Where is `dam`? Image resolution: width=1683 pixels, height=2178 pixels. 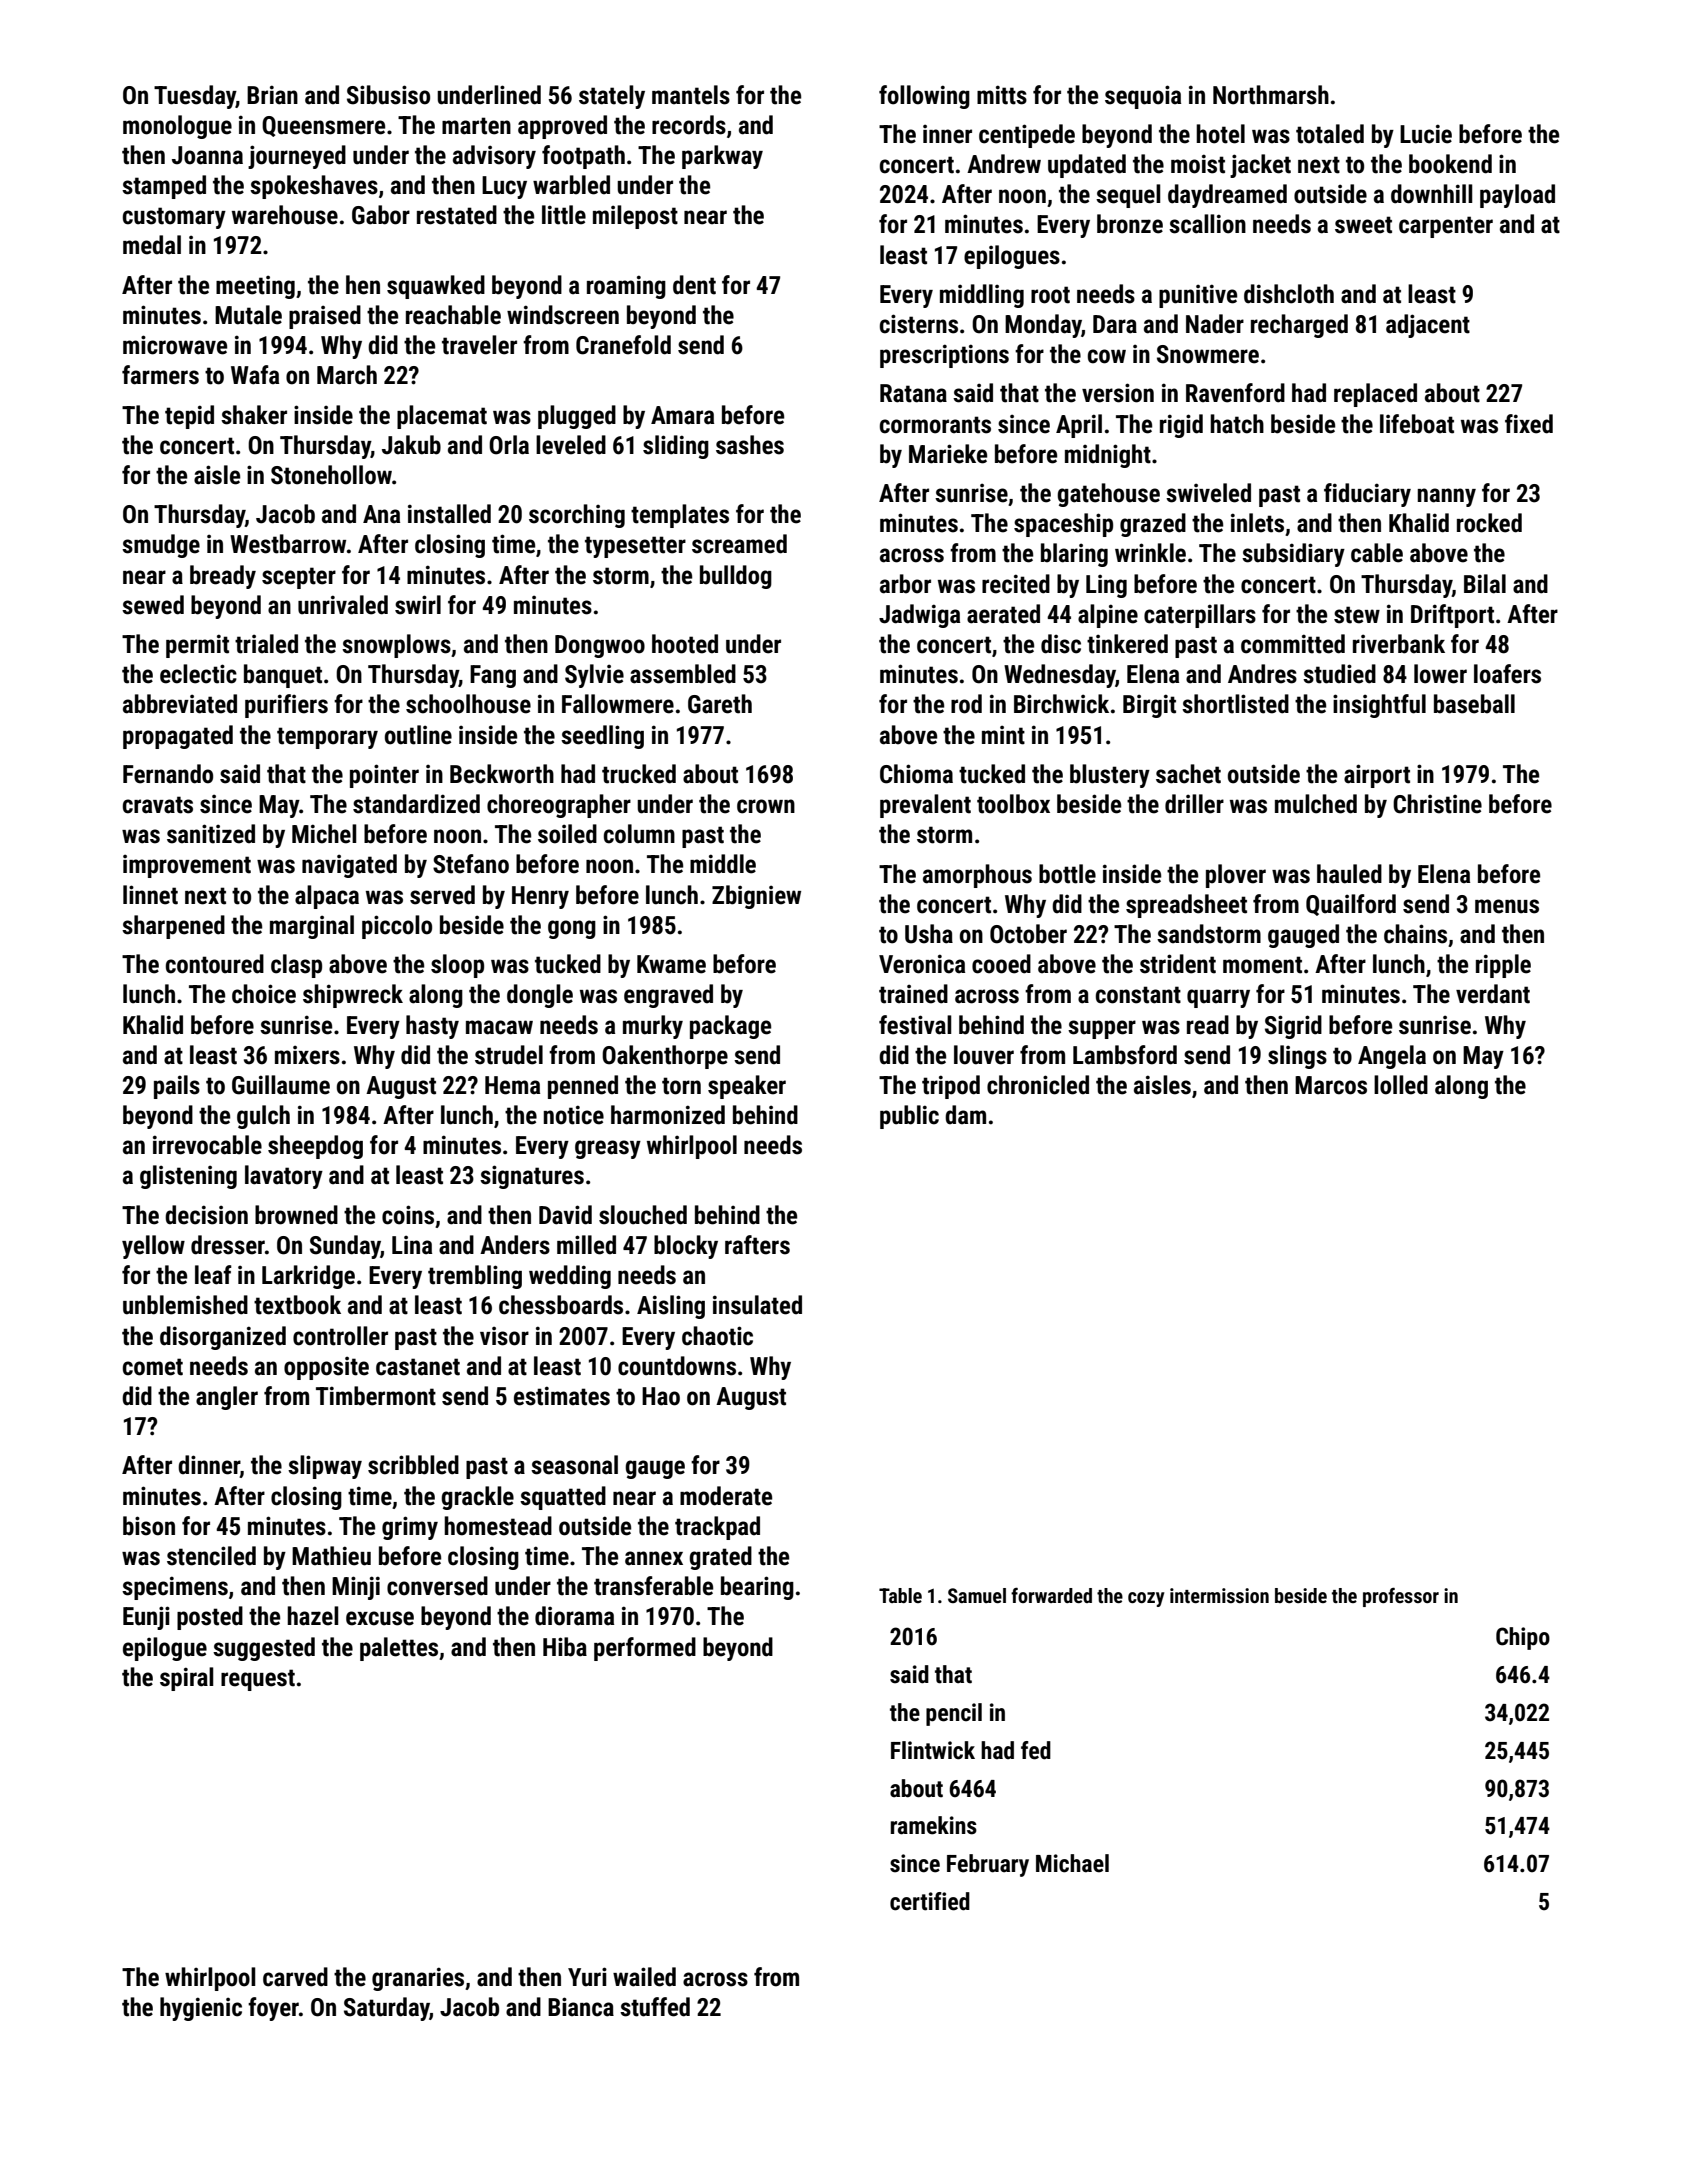 dam is located at coordinates (965, 1115).
